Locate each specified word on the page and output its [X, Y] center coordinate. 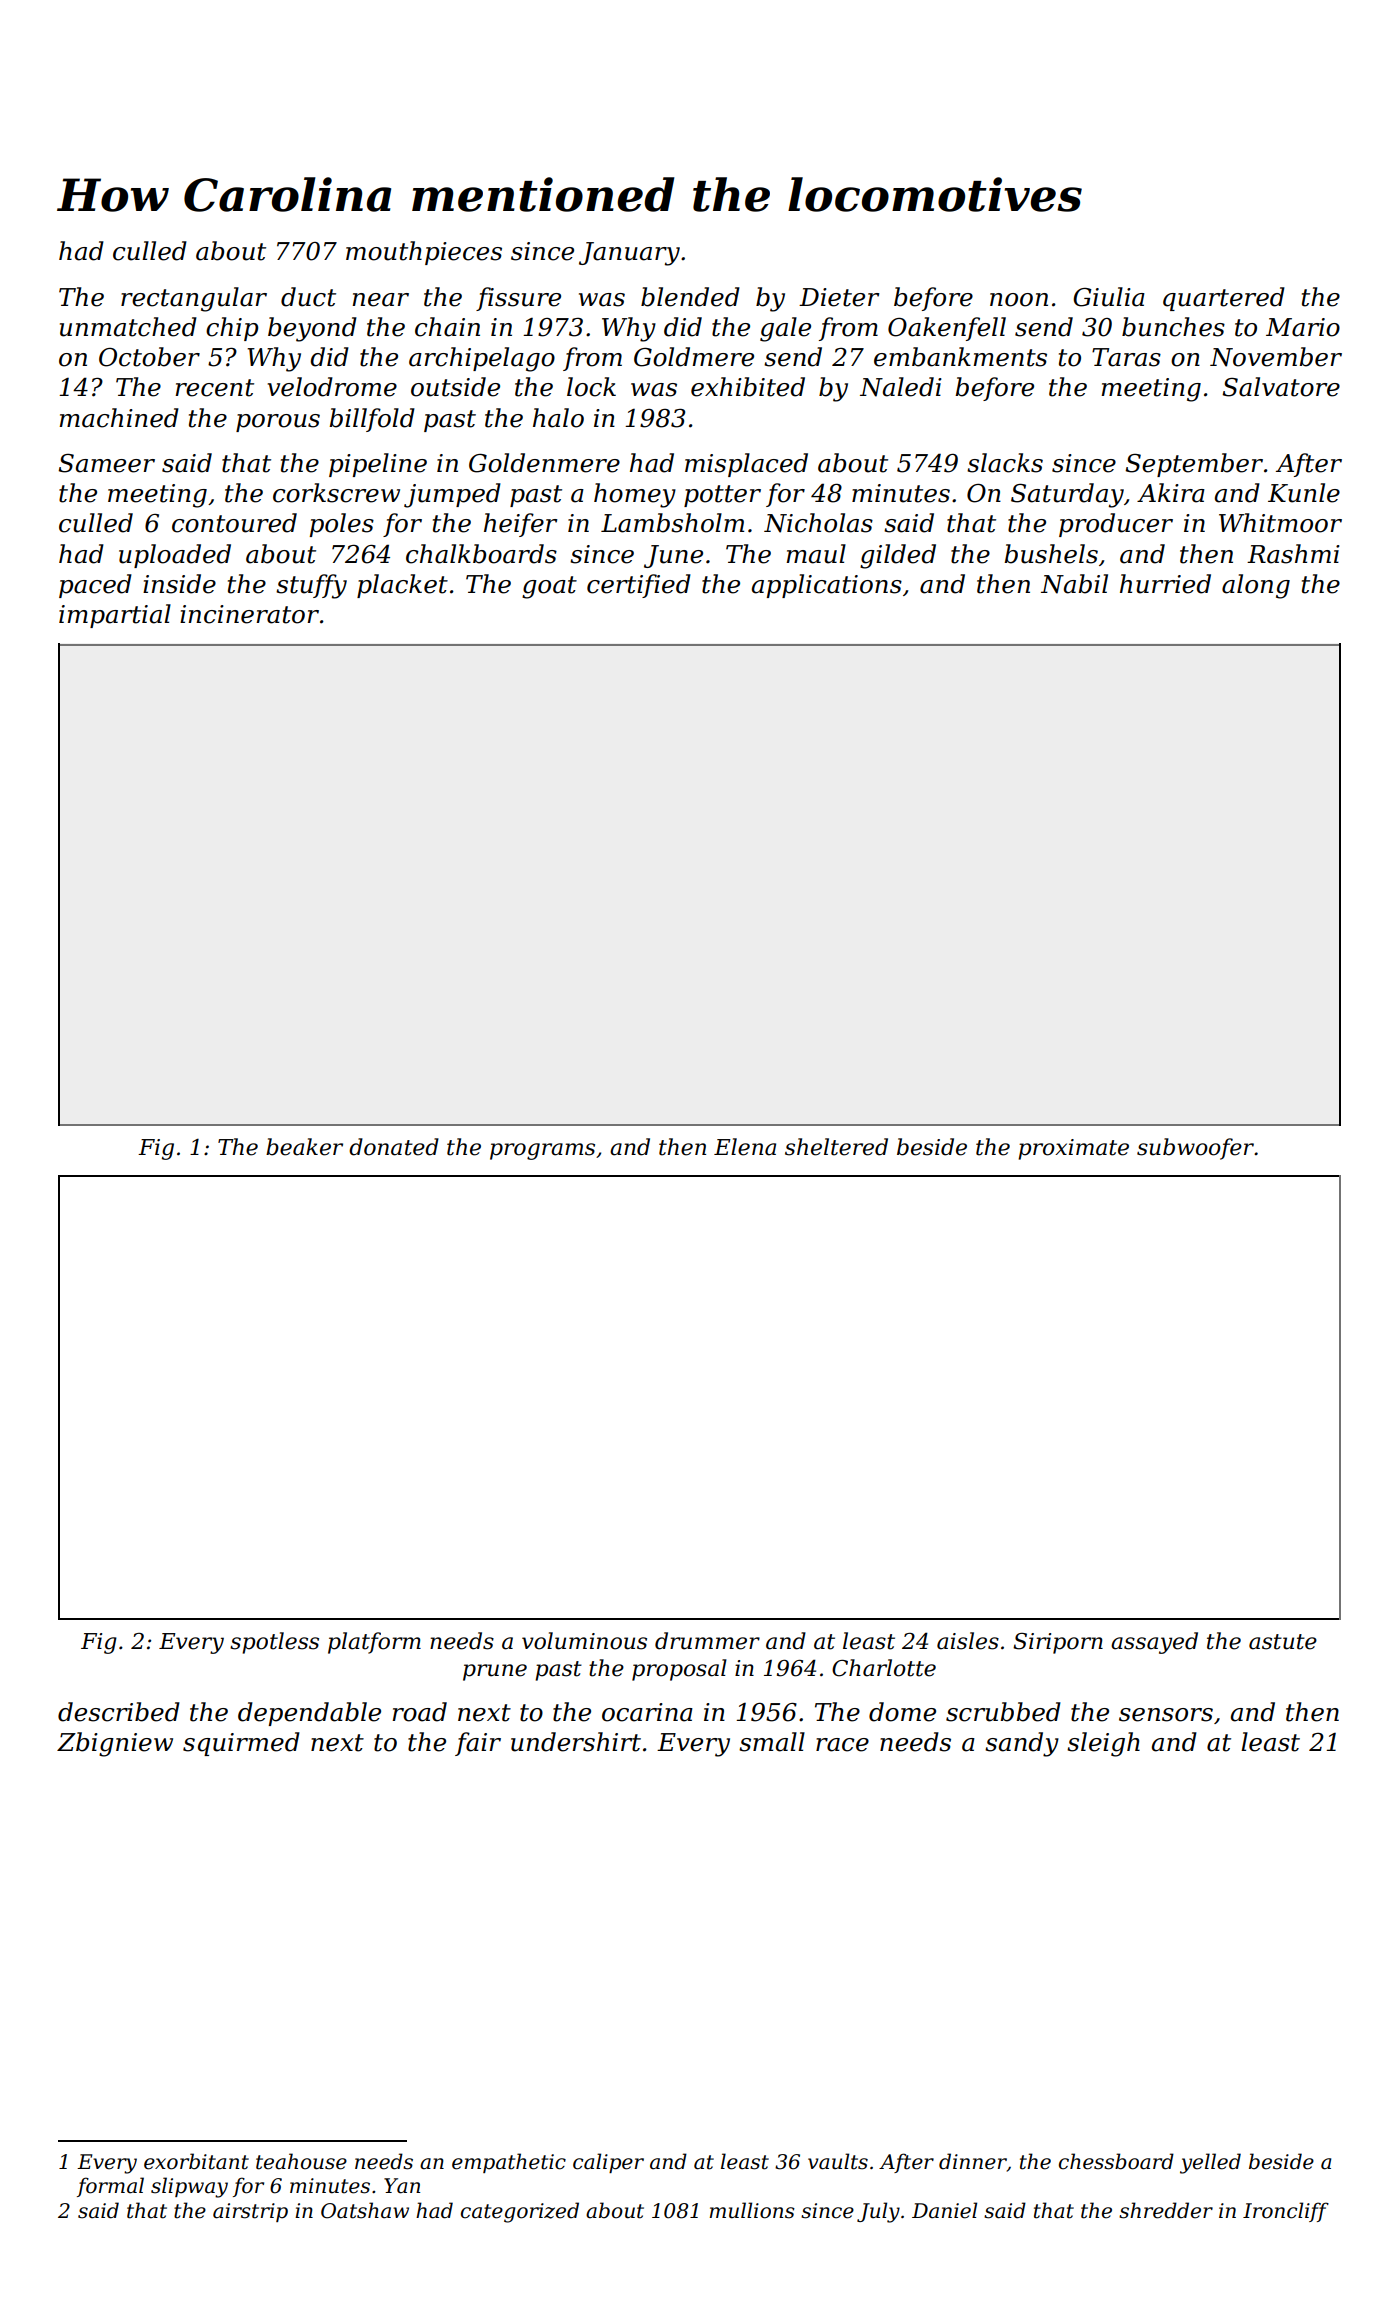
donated [394, 1147]
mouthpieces [424, 253]
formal [110, 2187]
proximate [1073, 1149]
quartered [1224, 299]
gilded [898, 556]
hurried [1165, 584]
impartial [115, 616]
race [842, 1745]
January [629, 254]
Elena [745, 1147]
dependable [309, 1714]
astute [1283, 1642]
